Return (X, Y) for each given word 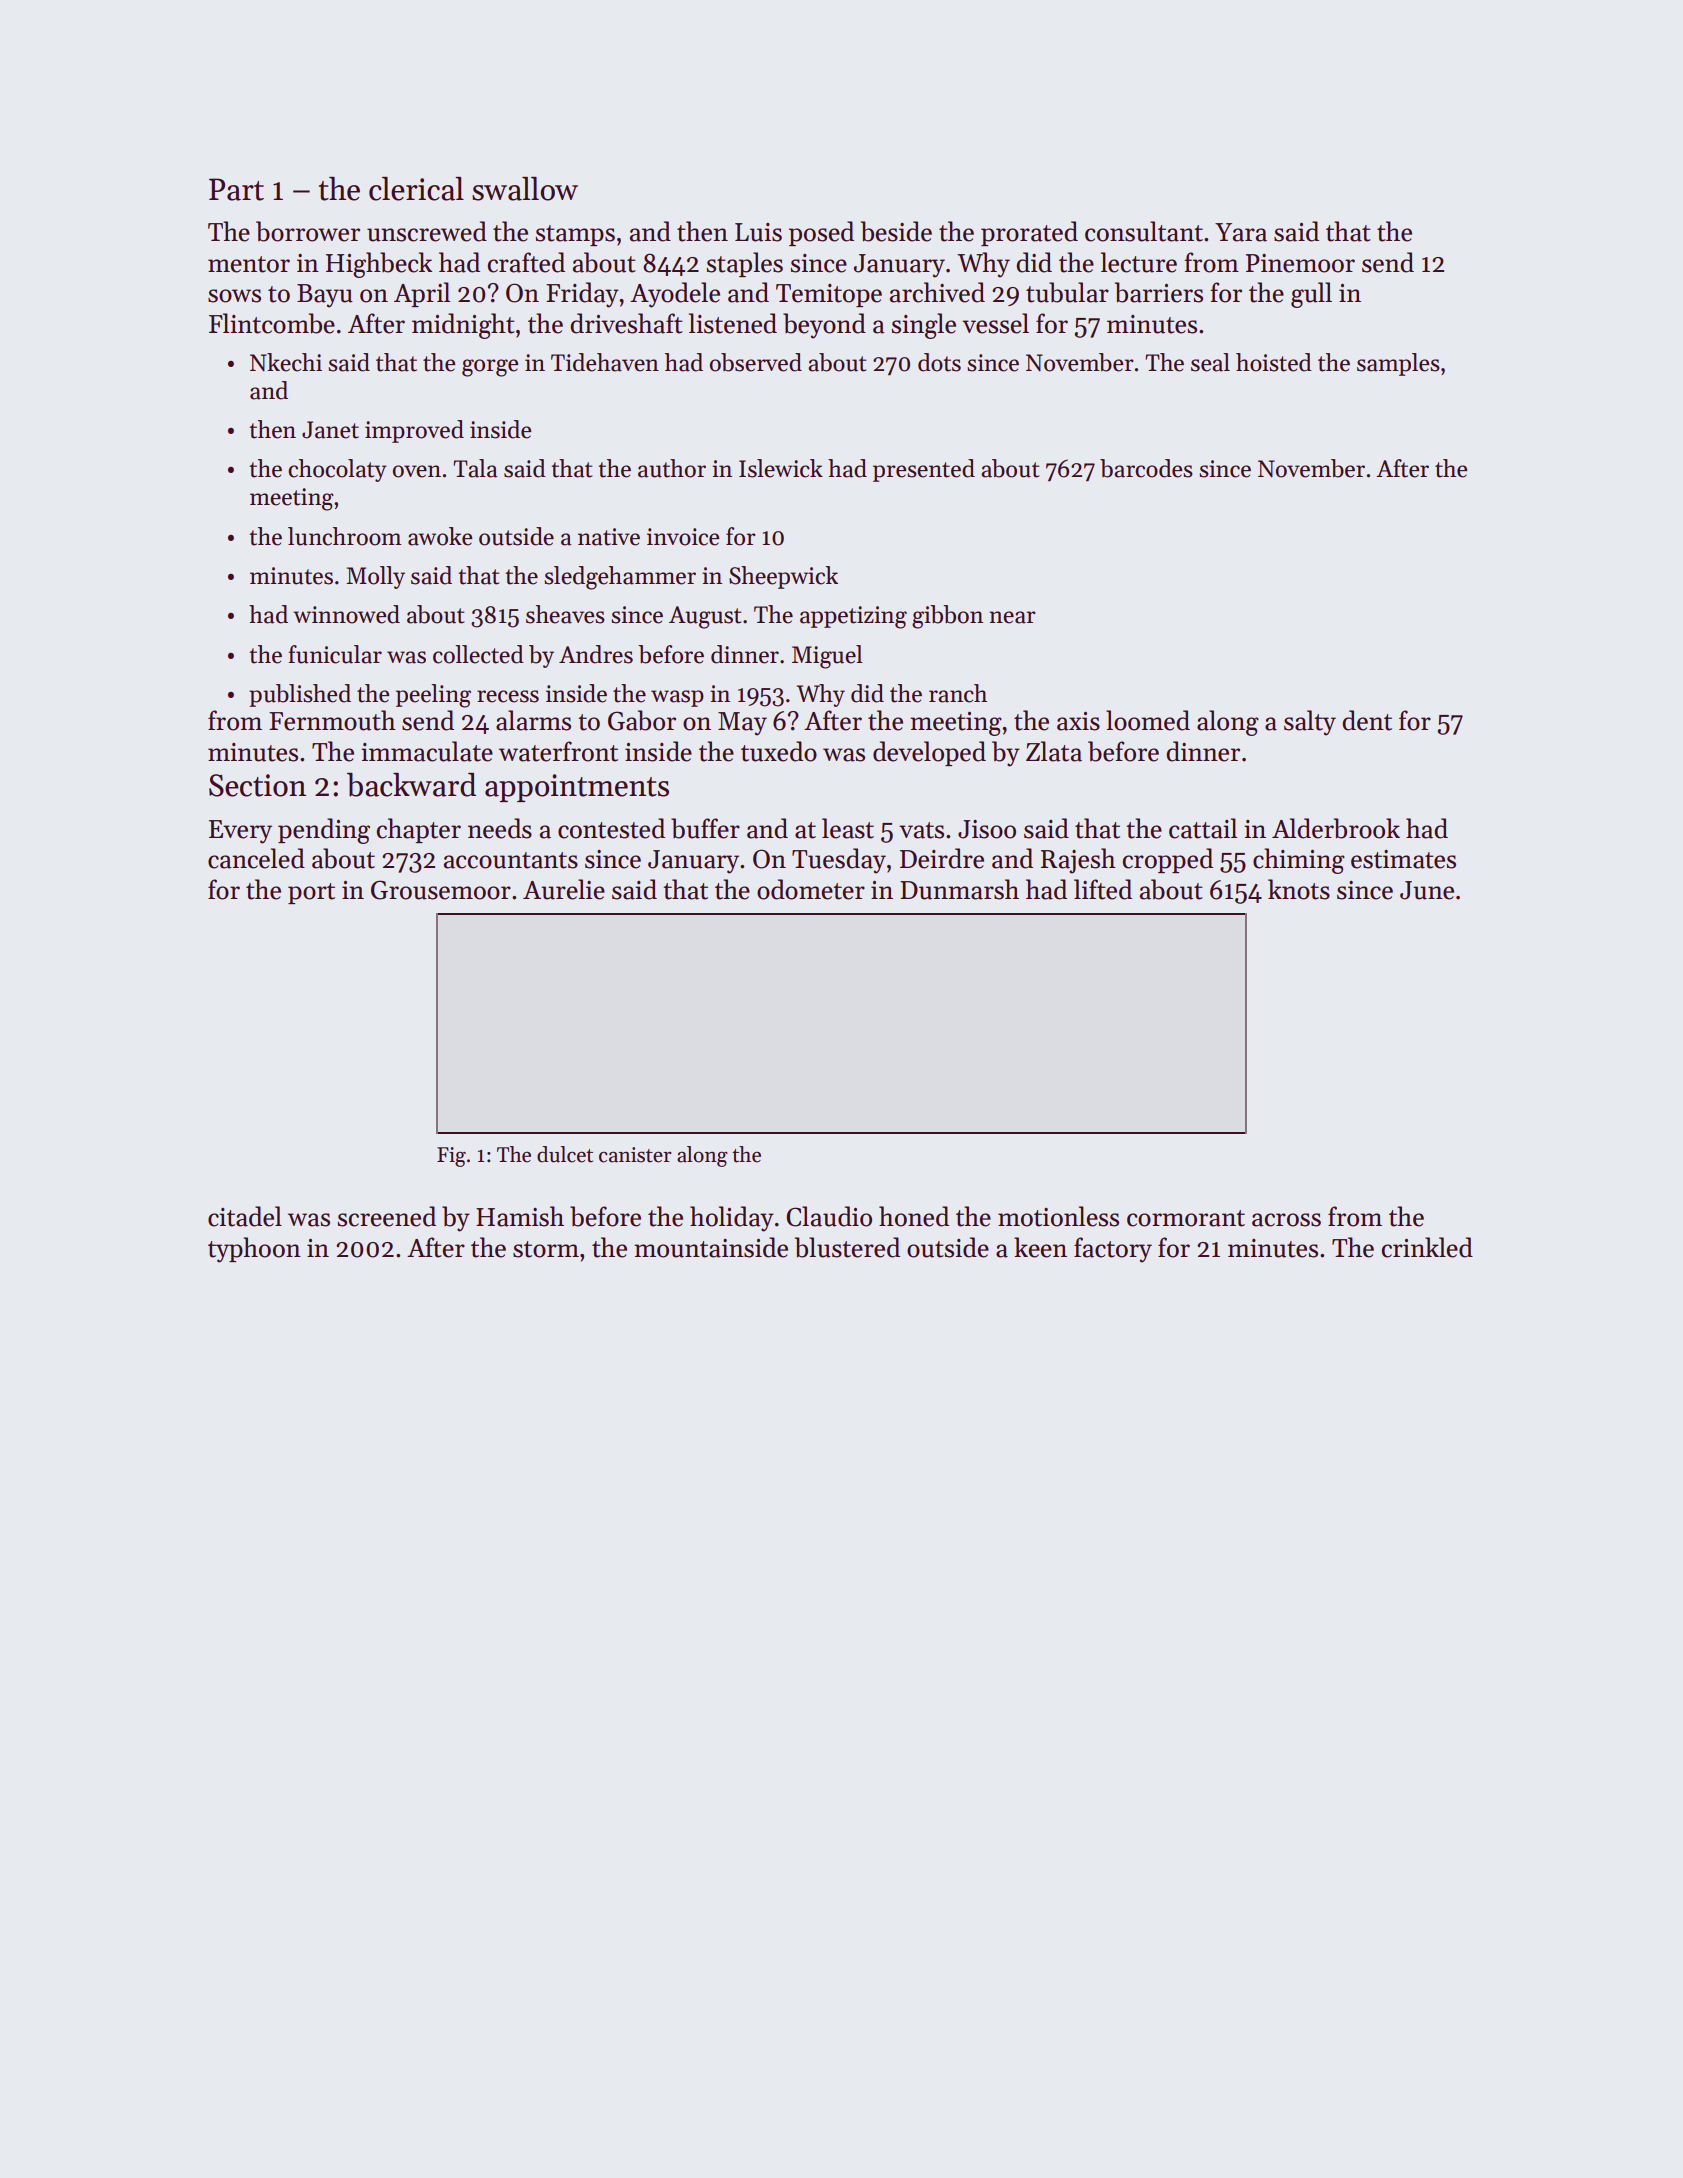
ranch (958, 693)
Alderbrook (1336, 828)
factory (1113, 1250)
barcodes (1146, 468)
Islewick (781, 468)
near (1012, 617)
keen (1040, 1247)
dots (939, 362)
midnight (463, 326)
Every (240, 832)
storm (546, 1249)
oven (417, 471)
